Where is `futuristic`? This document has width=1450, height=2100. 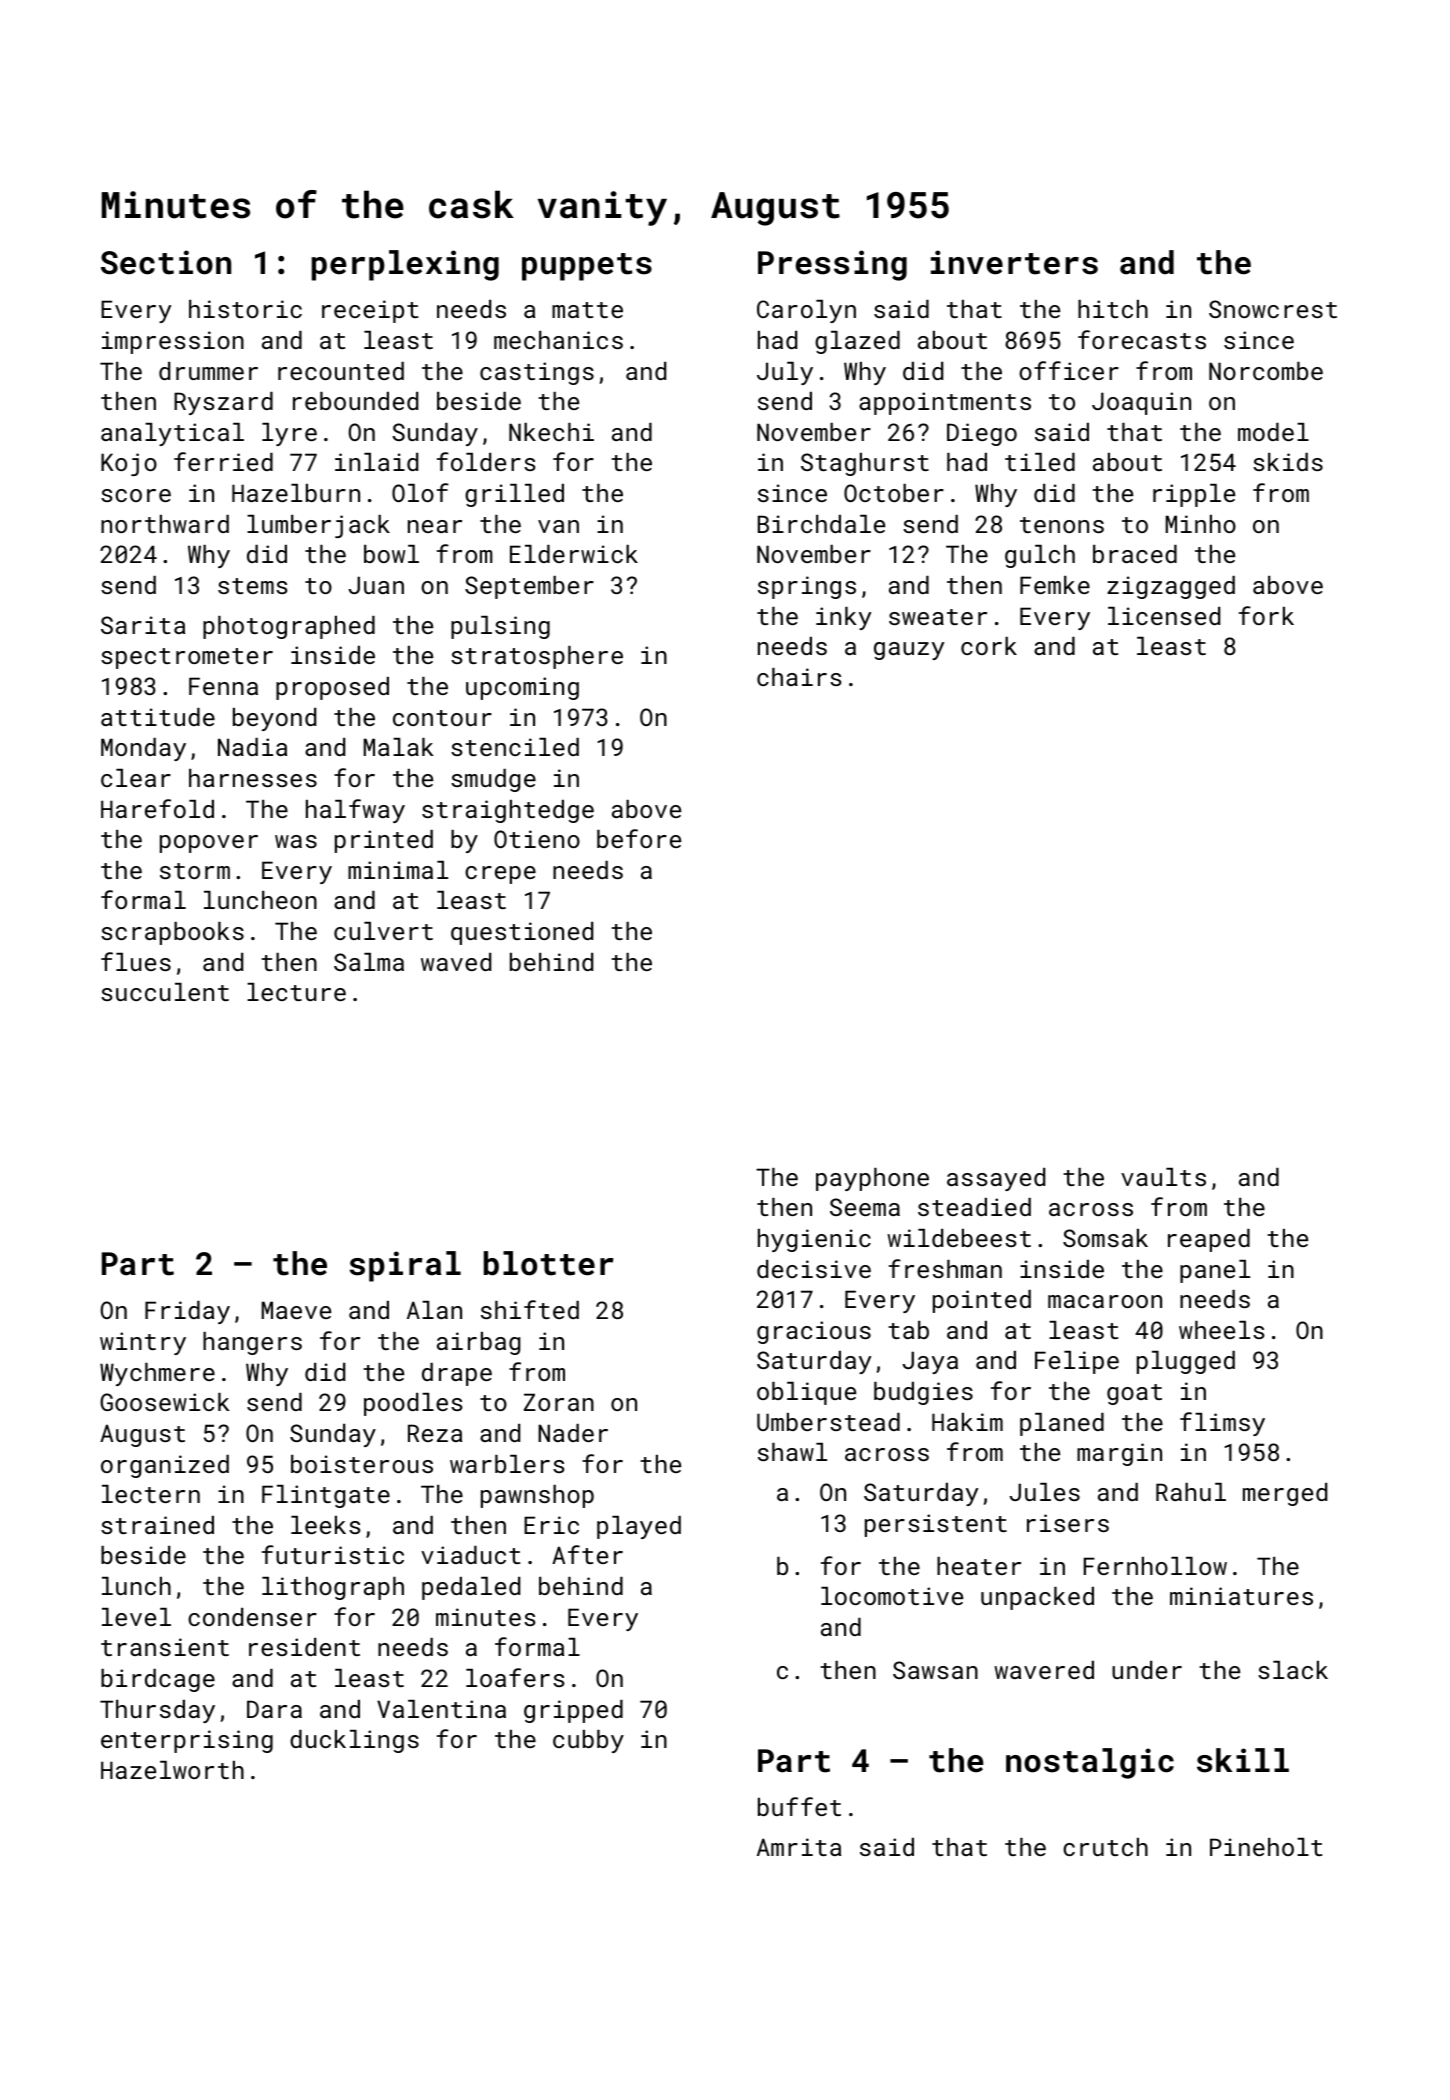
futuristic is located at coordinates (333, 1554).
